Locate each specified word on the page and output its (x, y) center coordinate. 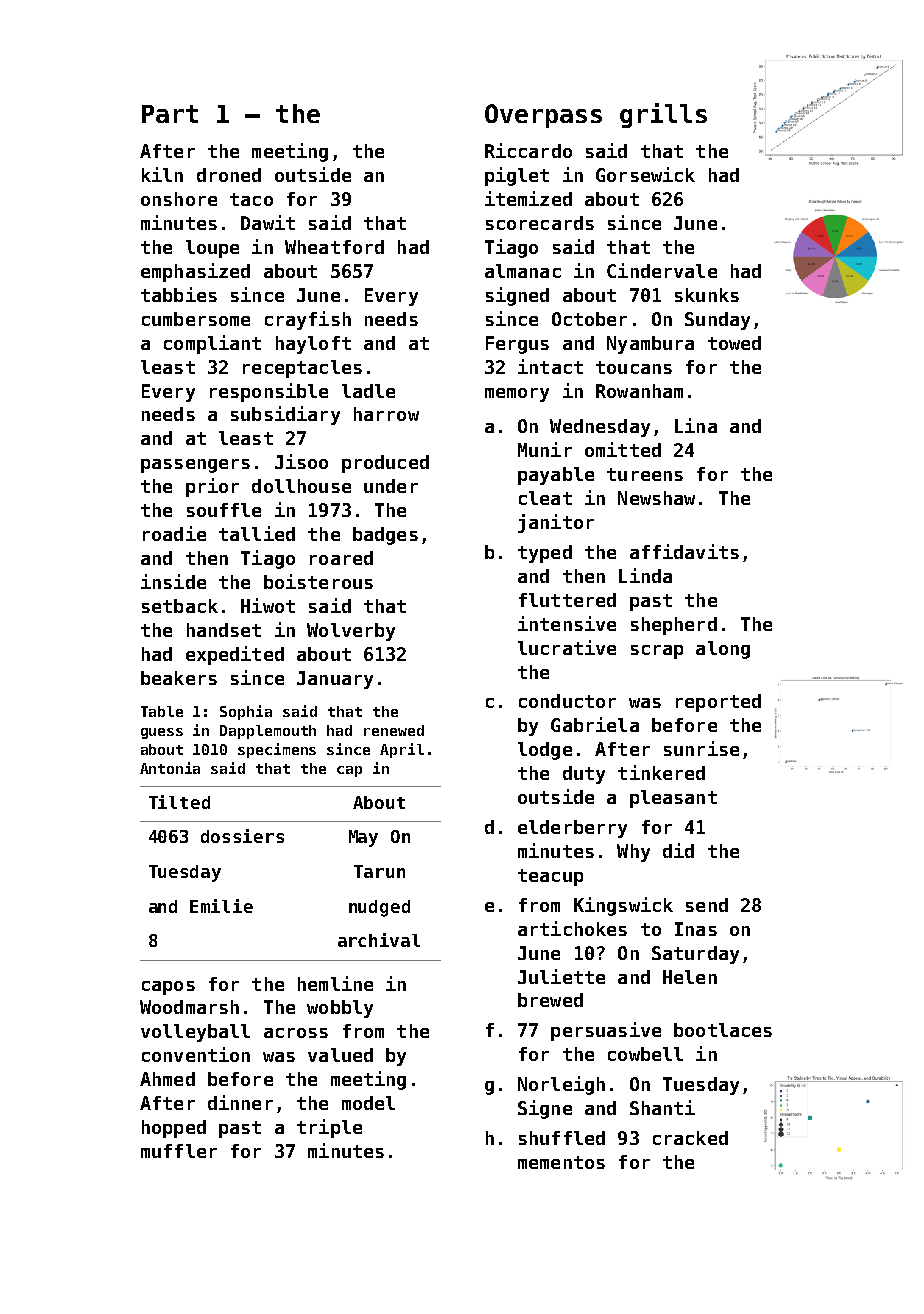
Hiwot (268, 605)
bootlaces (723, 1030)
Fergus (517, 345)
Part (170, 114)
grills (663, 115)
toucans (634, 367)
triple (329, 1128)
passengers (195, 466)
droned (229, 175)
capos (168, 988)
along (723, 650)
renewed (394, 730)
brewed (550, 1000)
